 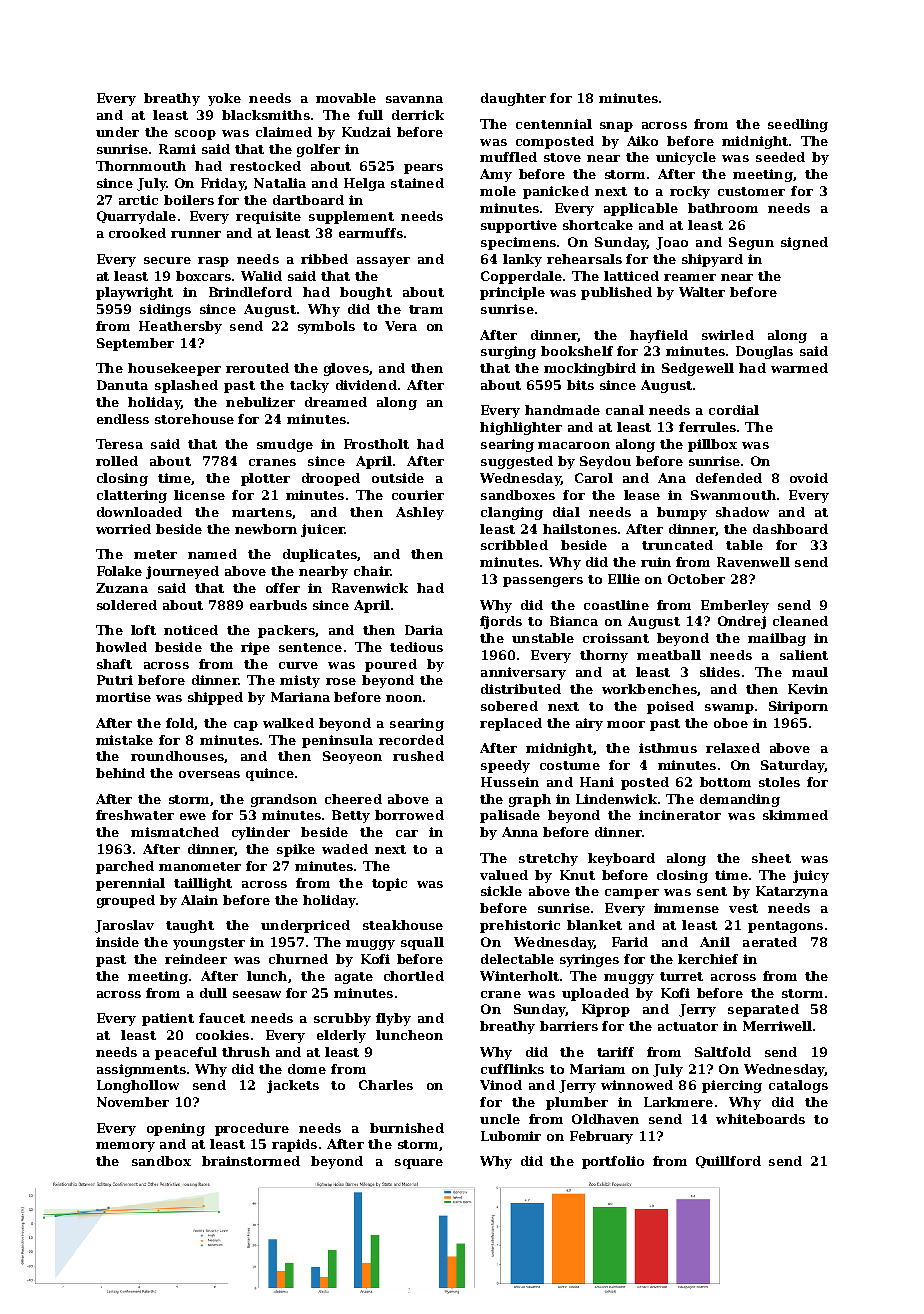 What do you see at coordinates (278, 605) in the screenshot?
I see `earbuds` at bounding box center [278, 605].
